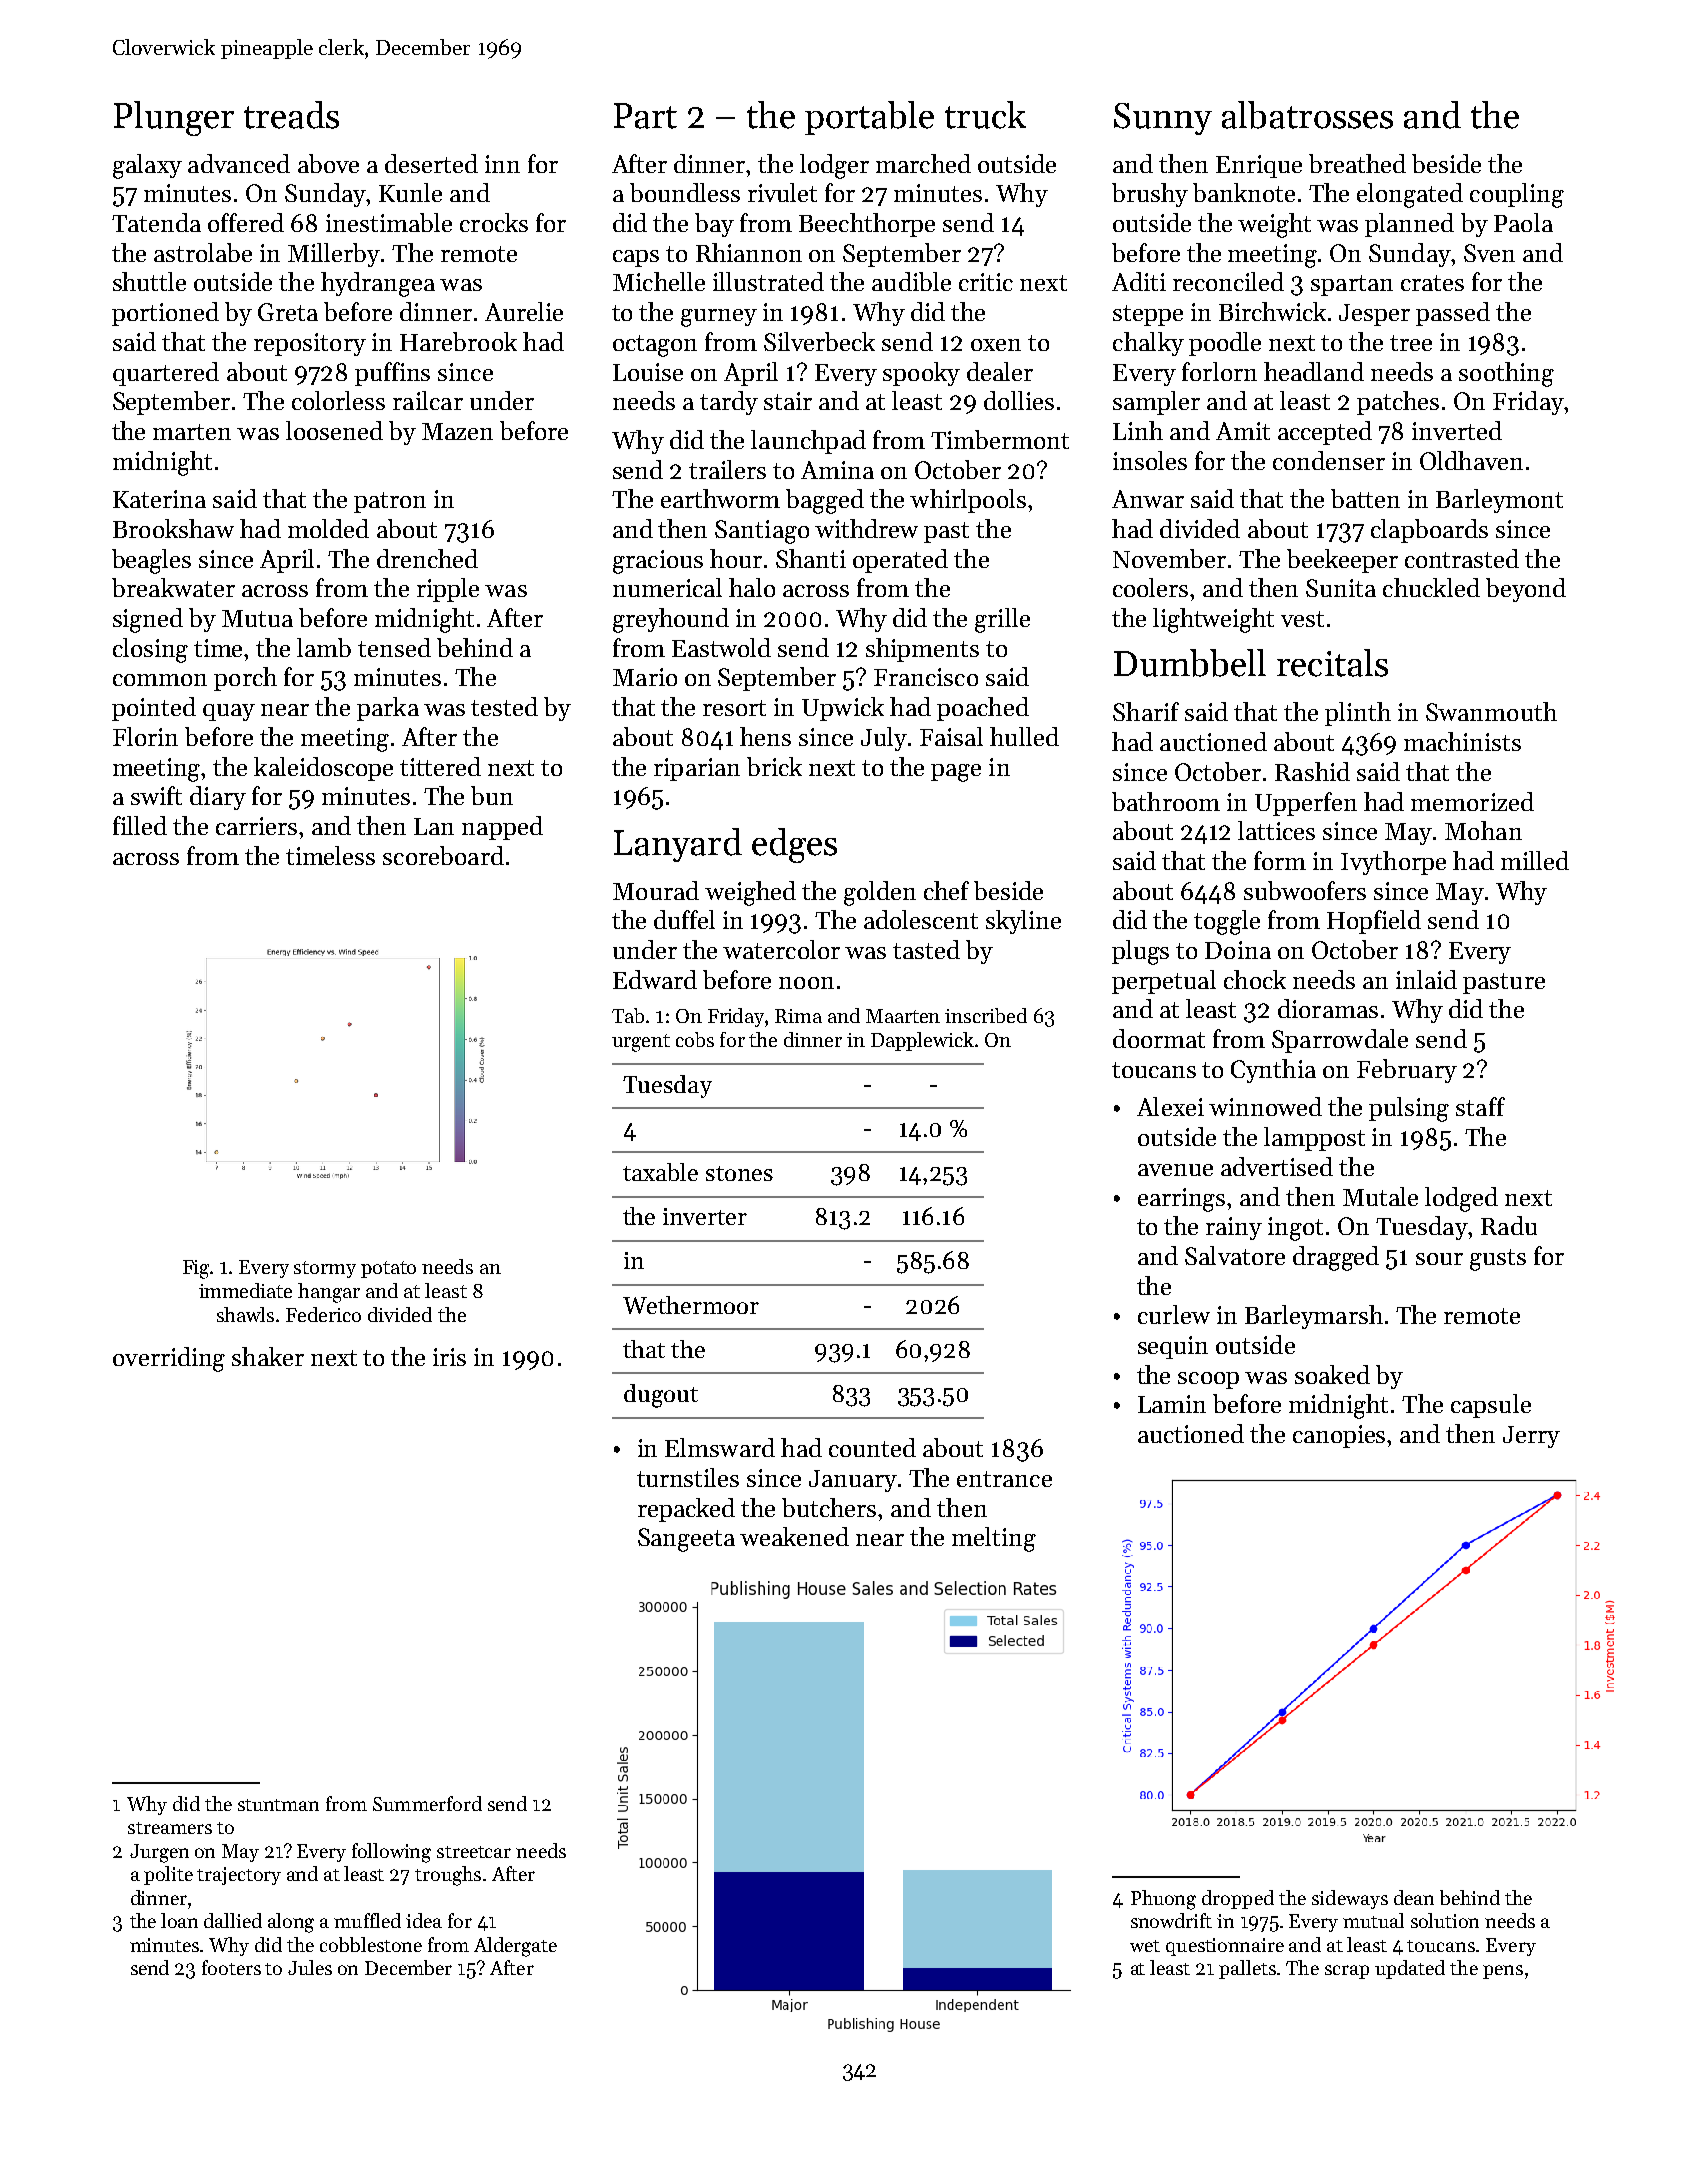 Image resolution: width=1683 pixels, height=2178 pixels. What do you see at coordinates (231, 1967) in the image?
I see `footers` at bounding box center [231, 1967].
